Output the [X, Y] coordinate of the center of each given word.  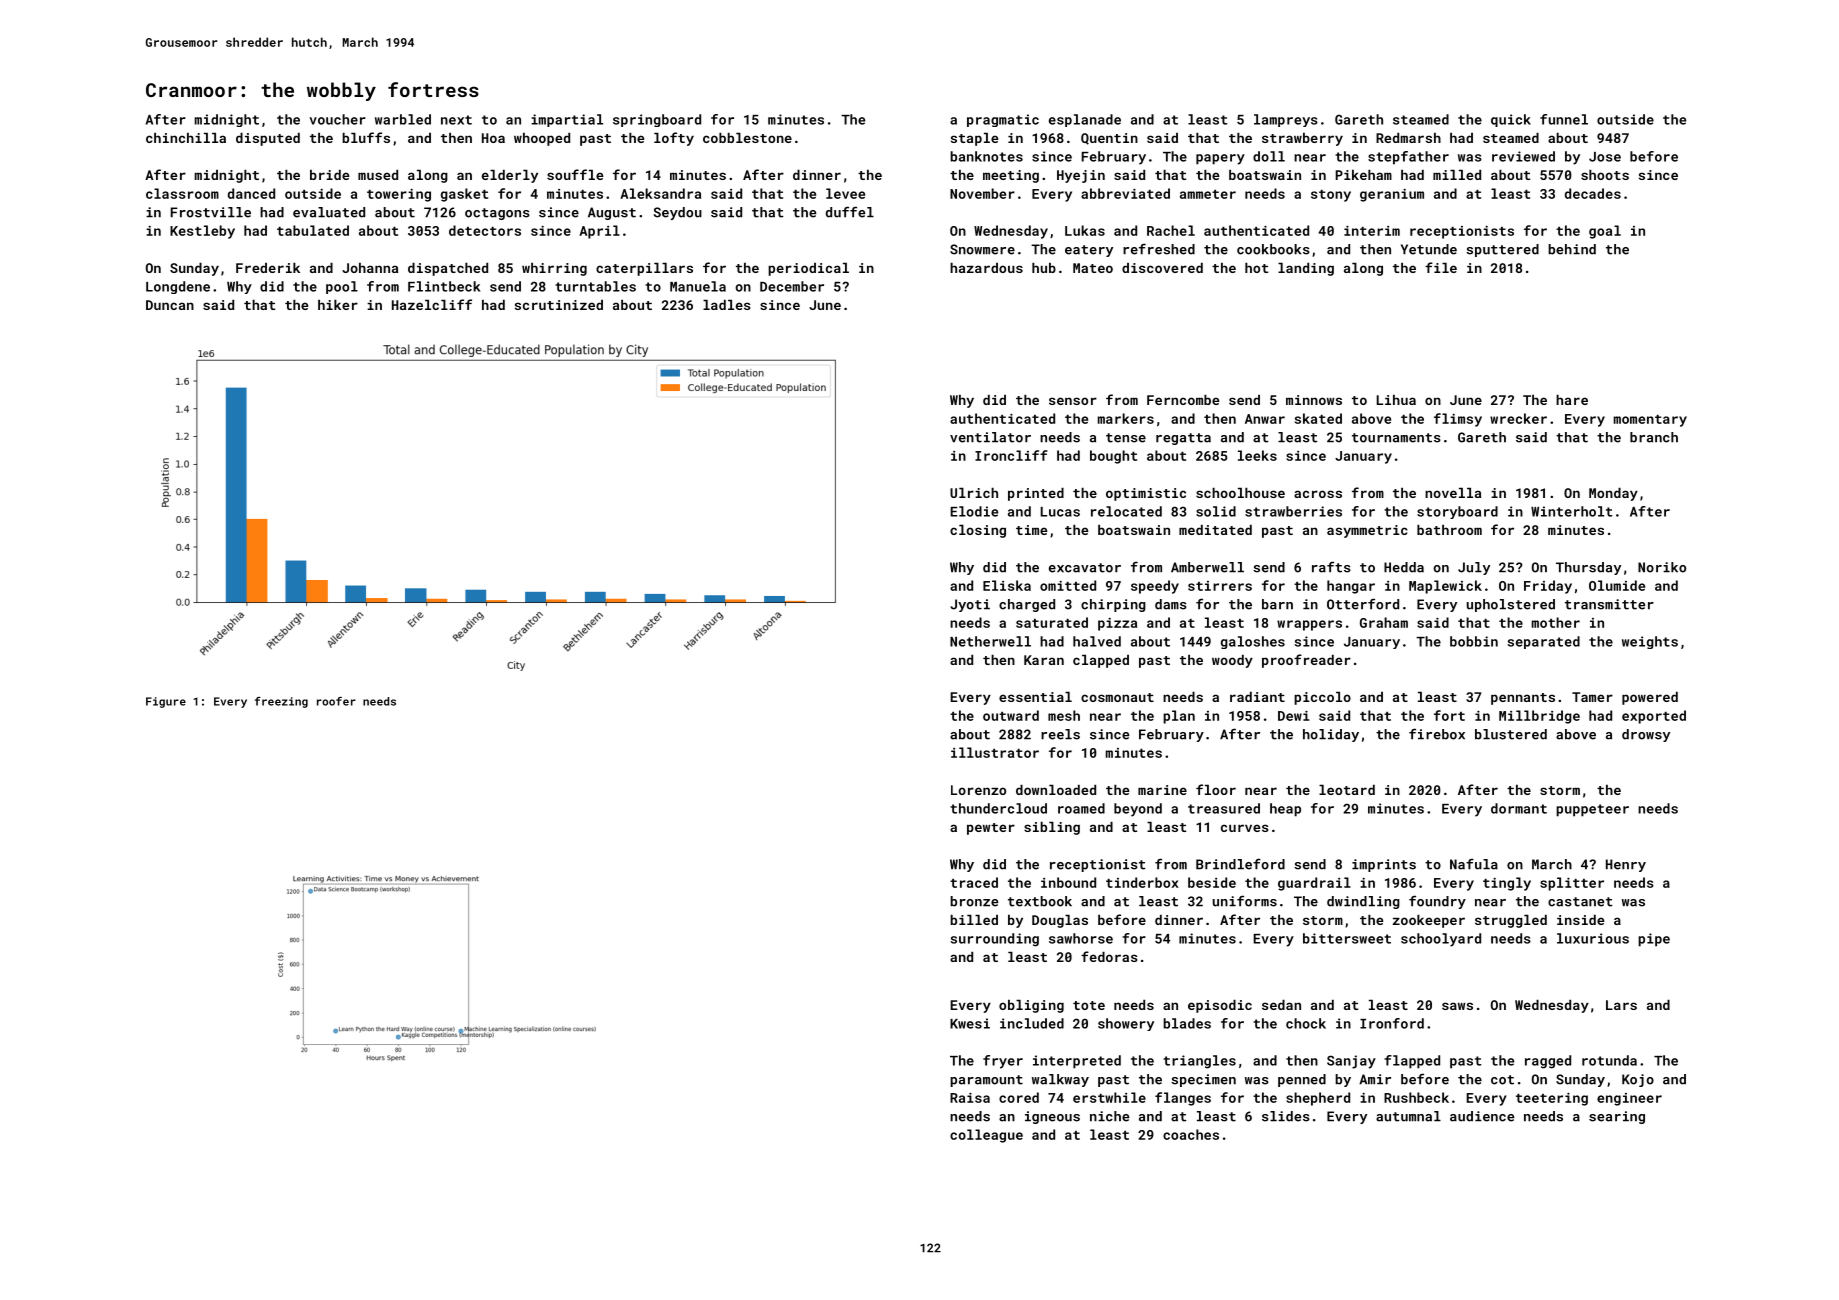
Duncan [170, 305]
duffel [850, 212]
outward [1011, 715]
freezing [281, 702]
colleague [986, 1136]
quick [1511, 120]
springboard [657, 120]
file [1441, 267]
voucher [337, 119]
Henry [1626, 865]
